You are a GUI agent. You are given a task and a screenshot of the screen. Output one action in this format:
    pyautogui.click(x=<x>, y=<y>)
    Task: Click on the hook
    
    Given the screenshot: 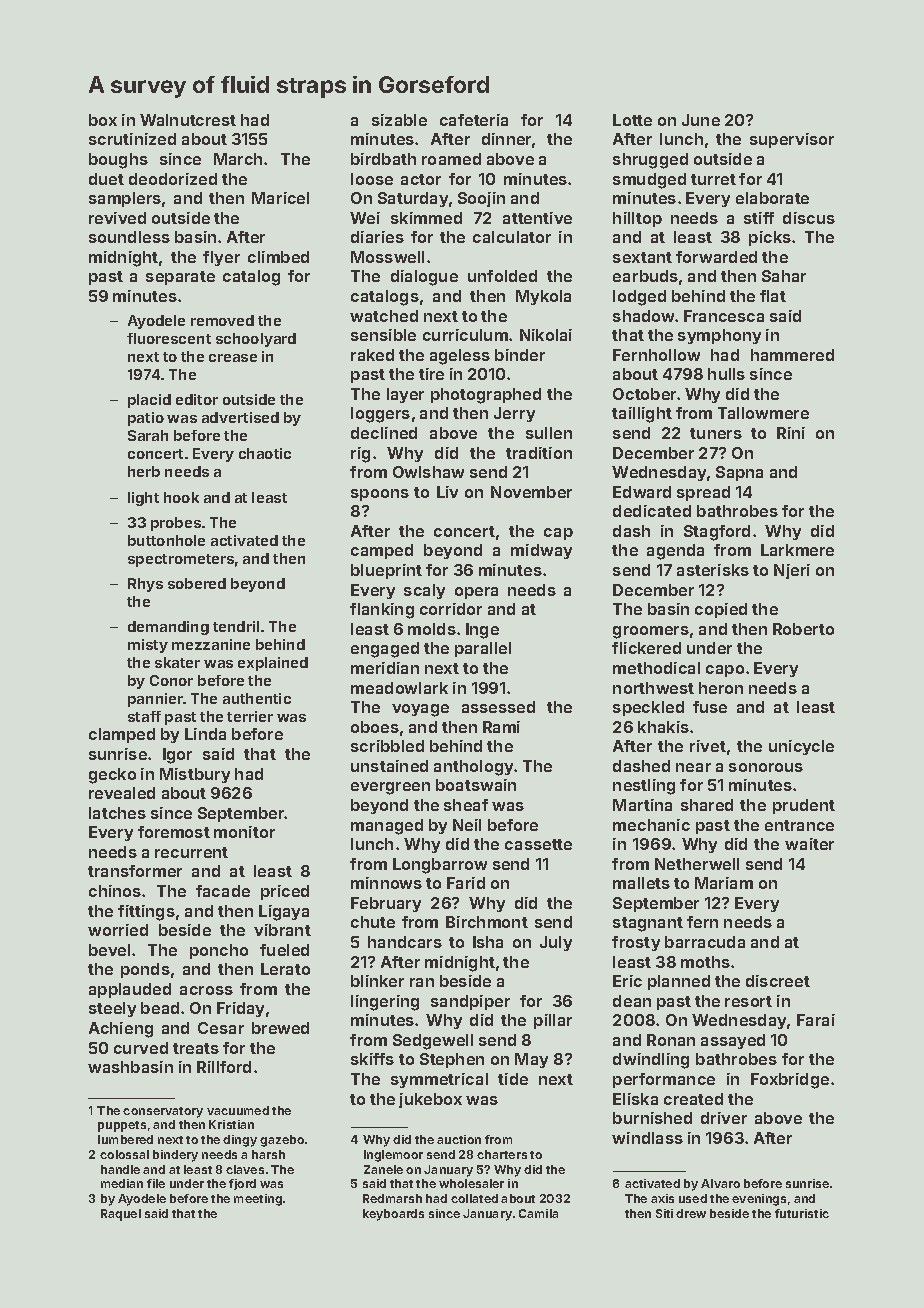 What is the action you would take?
    pyautogui.click(x=181, y=497)
